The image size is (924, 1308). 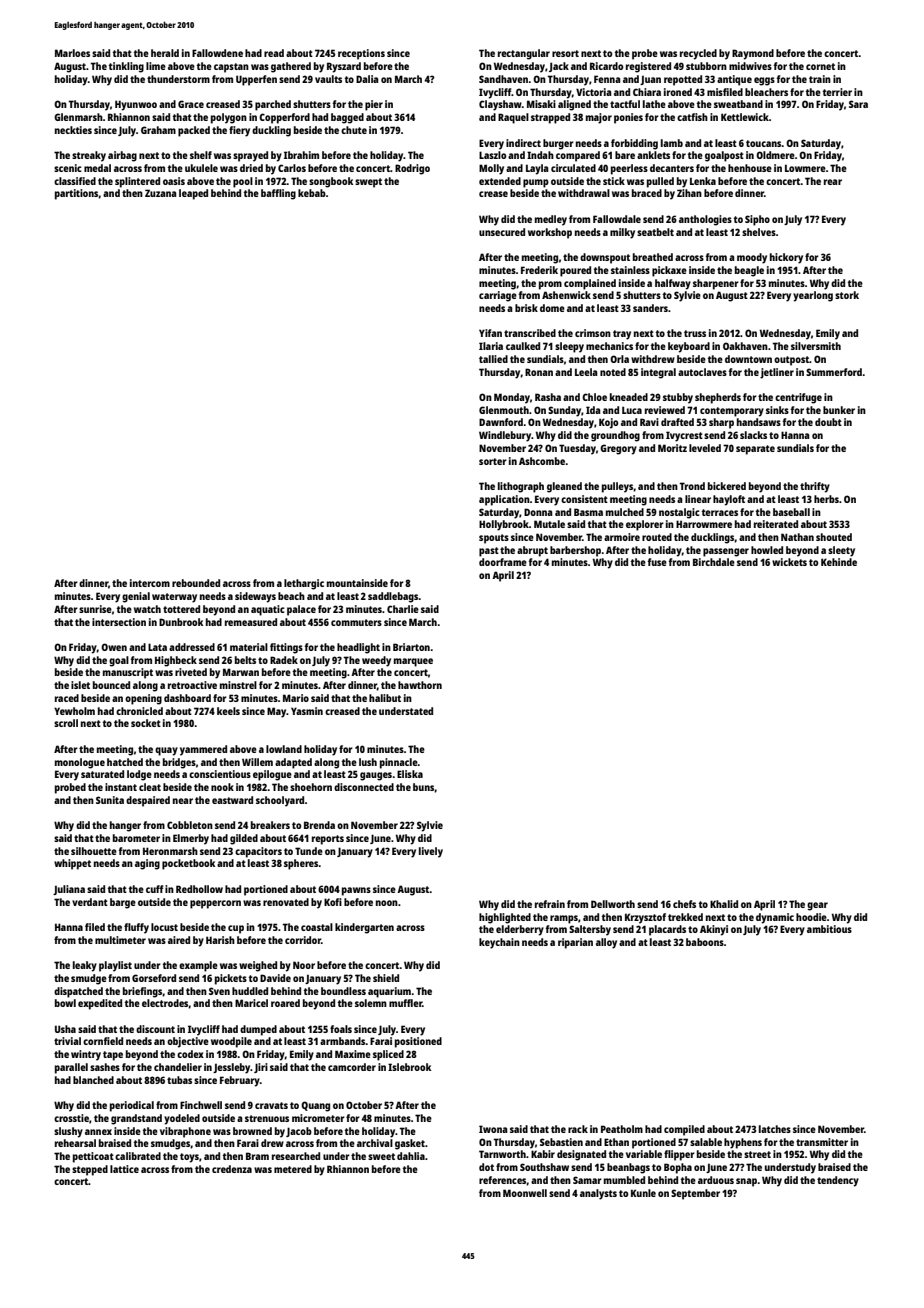 I want to click on lively, so click(x=431, y=852).
